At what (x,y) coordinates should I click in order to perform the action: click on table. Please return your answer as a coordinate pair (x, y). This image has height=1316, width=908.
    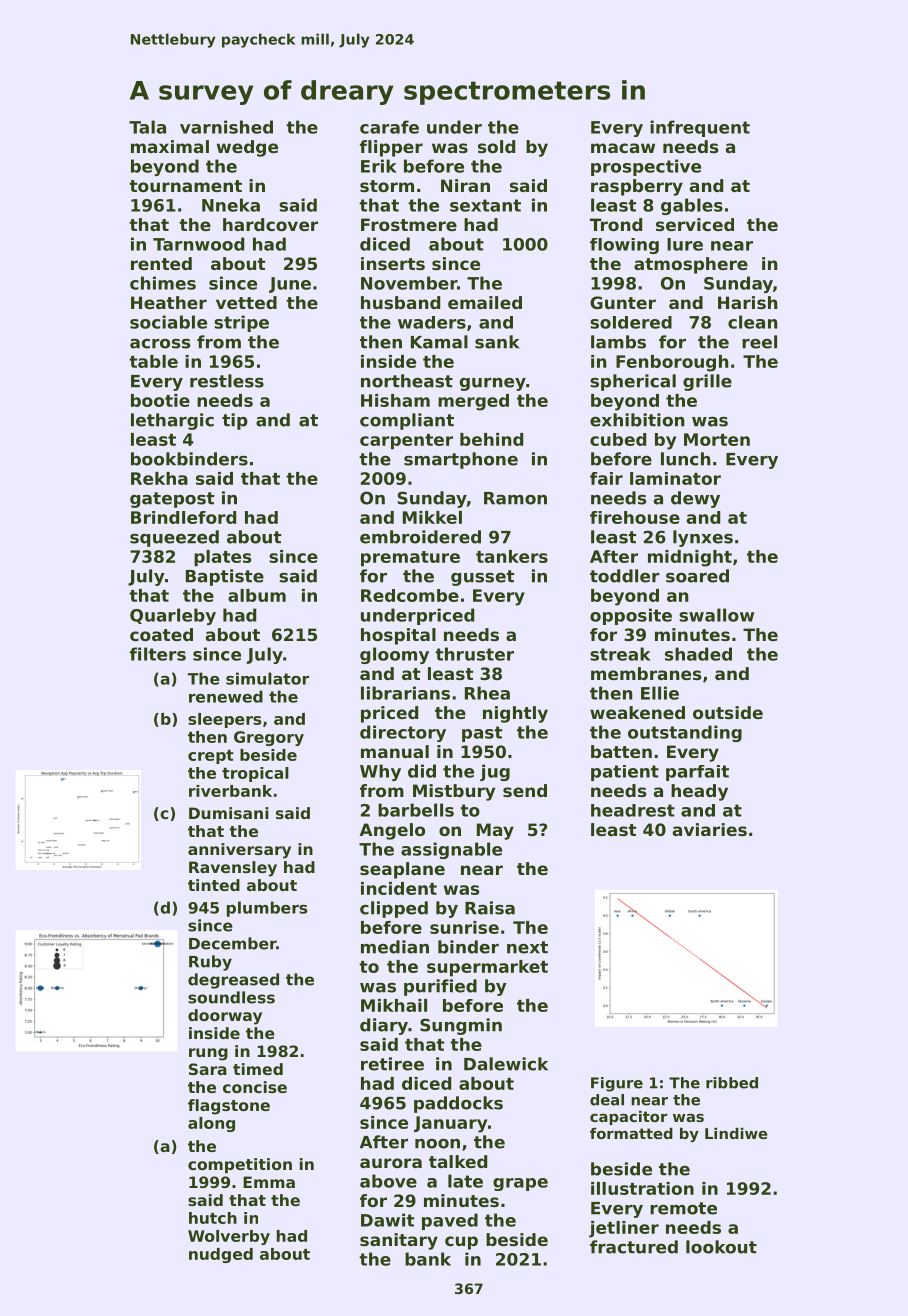
    Looking at the image, I should click on (153, 361).
